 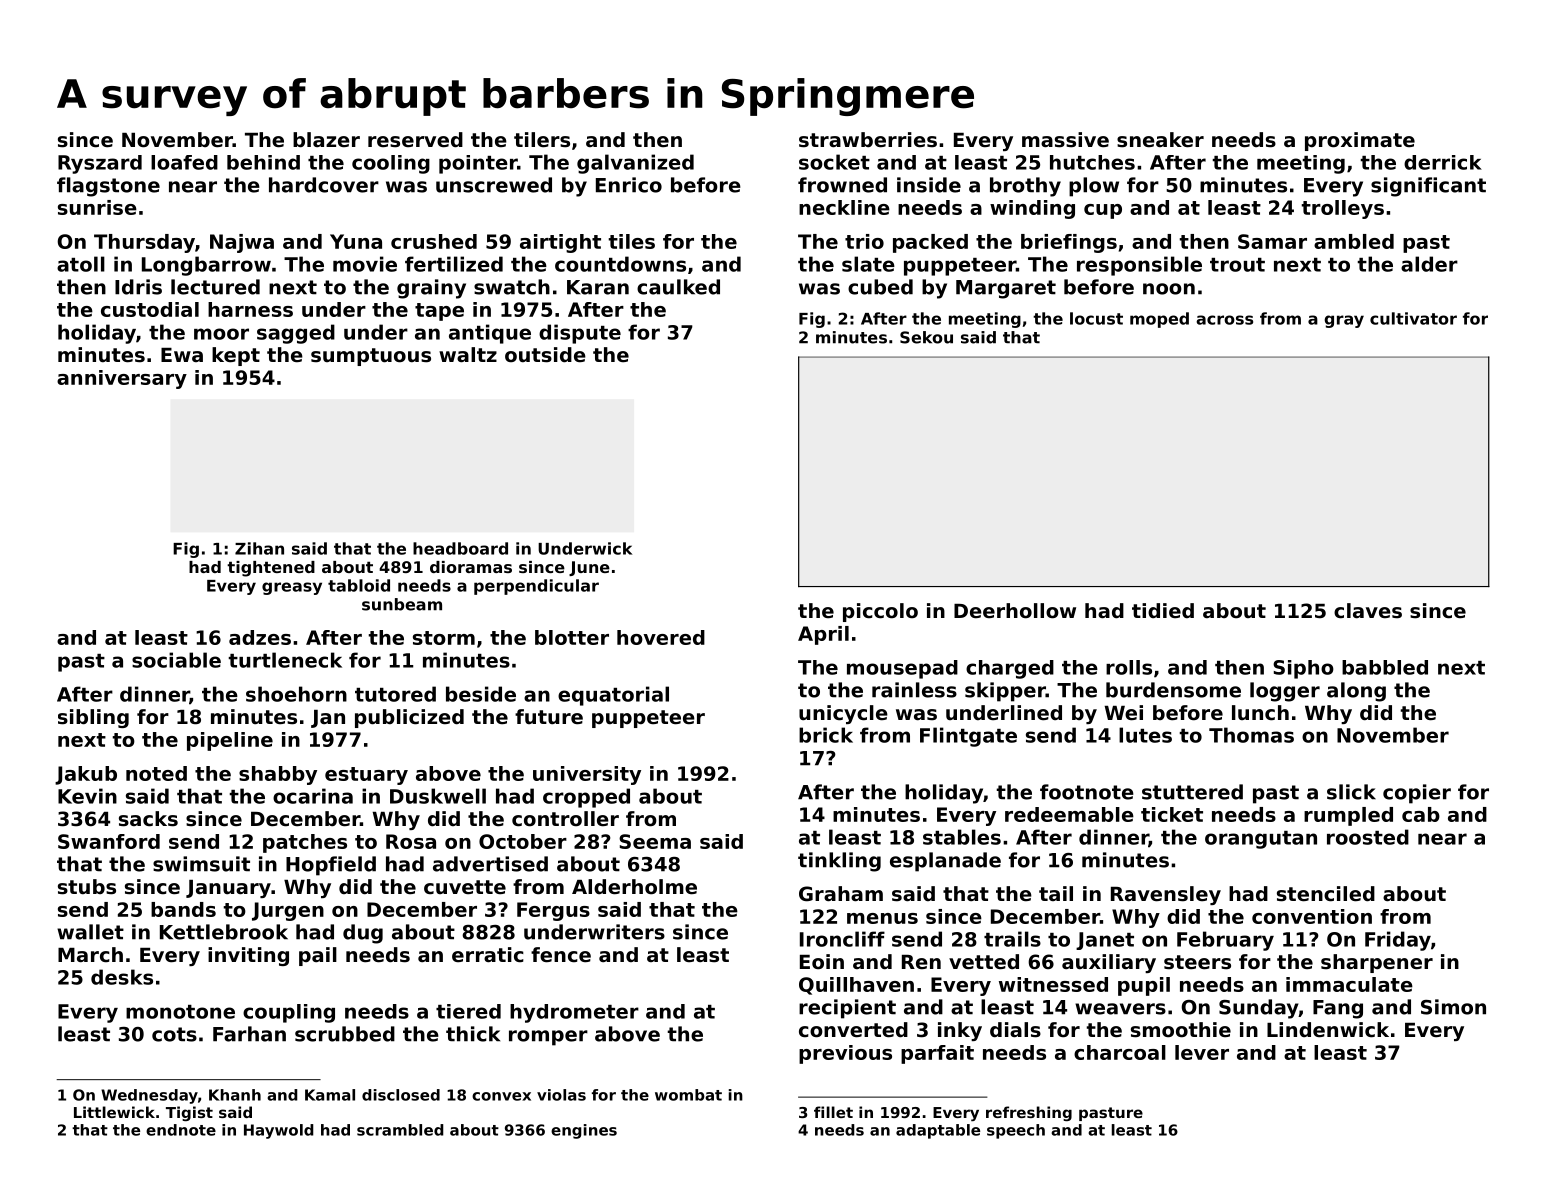 I want to click on converted, so click(x=853, y=1030).
